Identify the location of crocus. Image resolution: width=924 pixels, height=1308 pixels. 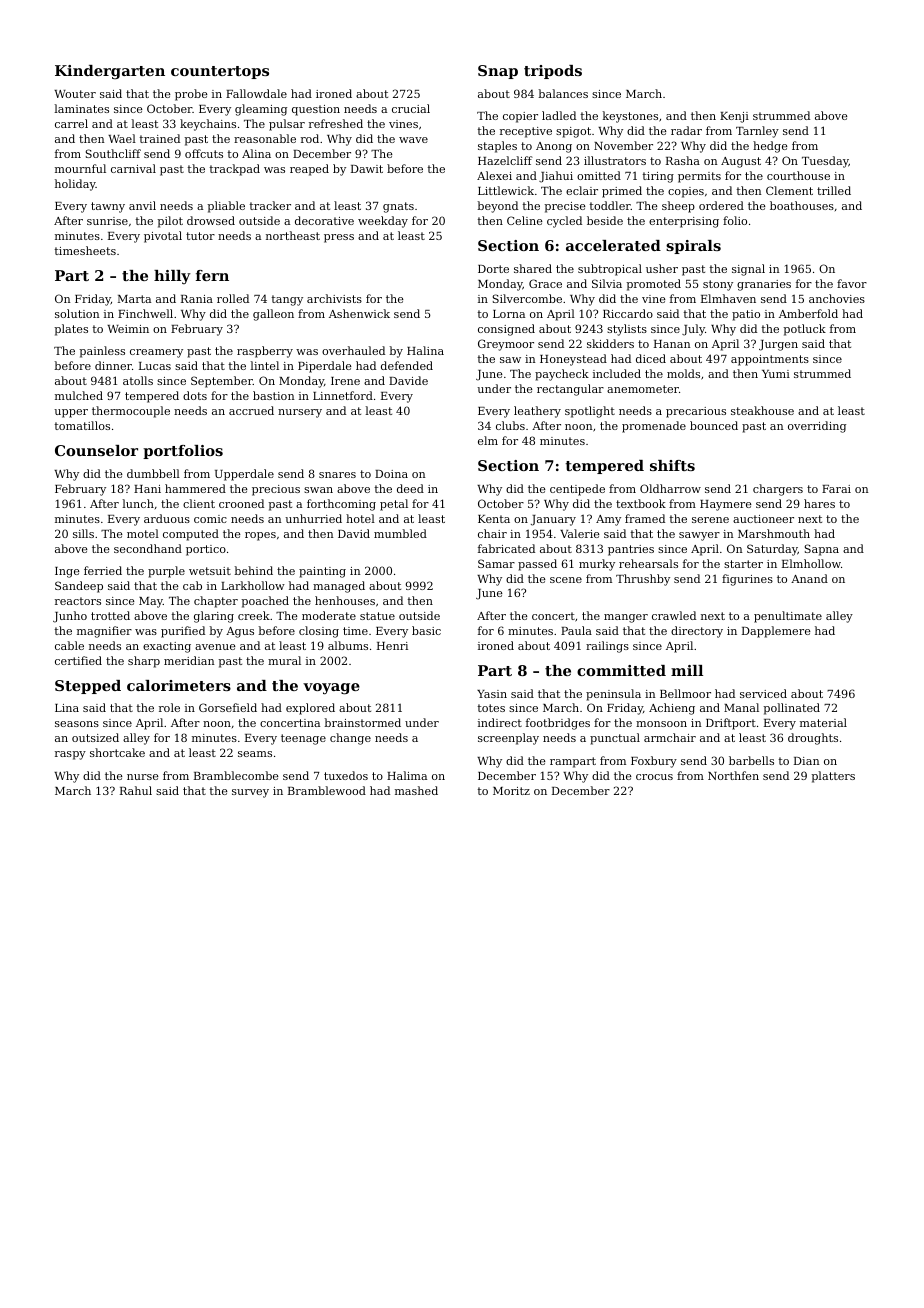
(654, 777).
